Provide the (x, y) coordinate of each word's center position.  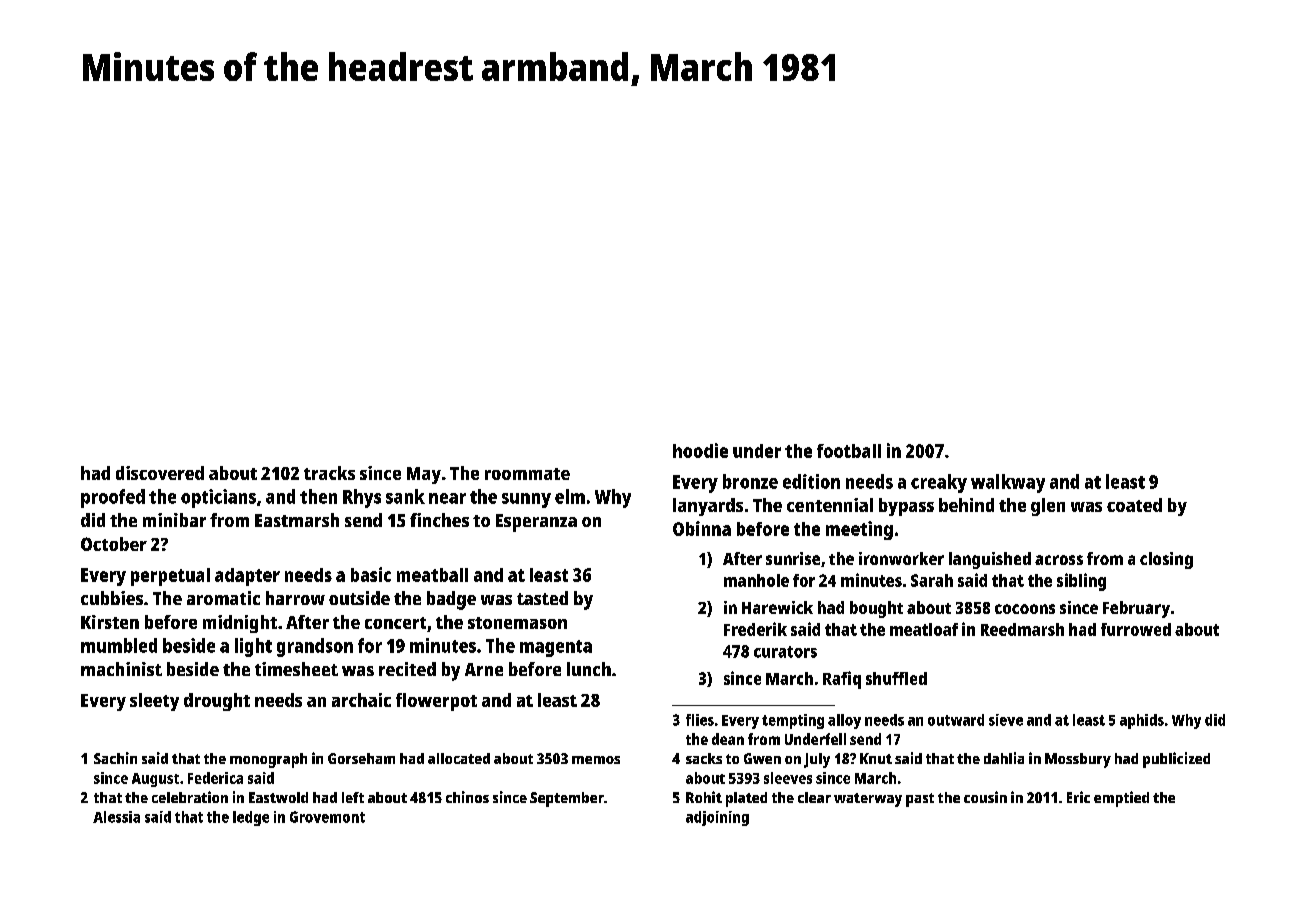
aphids (1142, 721)
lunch (589, 669)
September (567, 799)
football (849, 451)
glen (1048, 507)
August (155, 780)
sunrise (793, 558)
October (114, 544)
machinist (121, 669)
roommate (527, 474)
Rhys (362, 498)
